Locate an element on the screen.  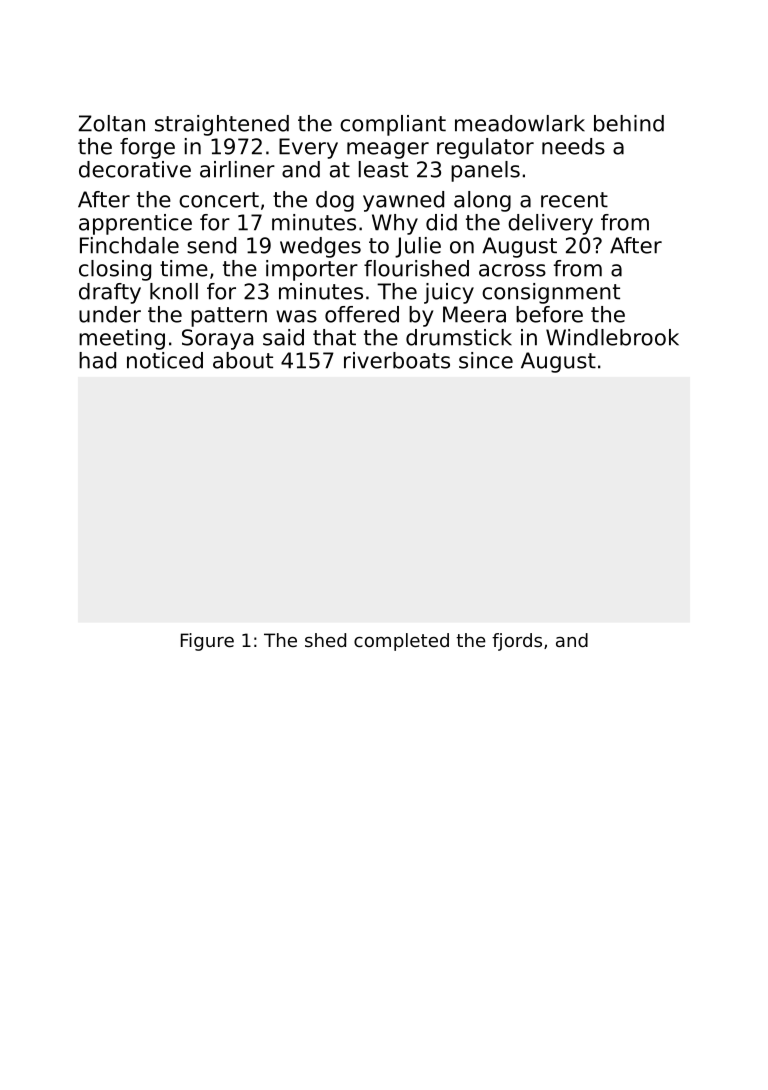
concert is located at coordinates (219, 200).
